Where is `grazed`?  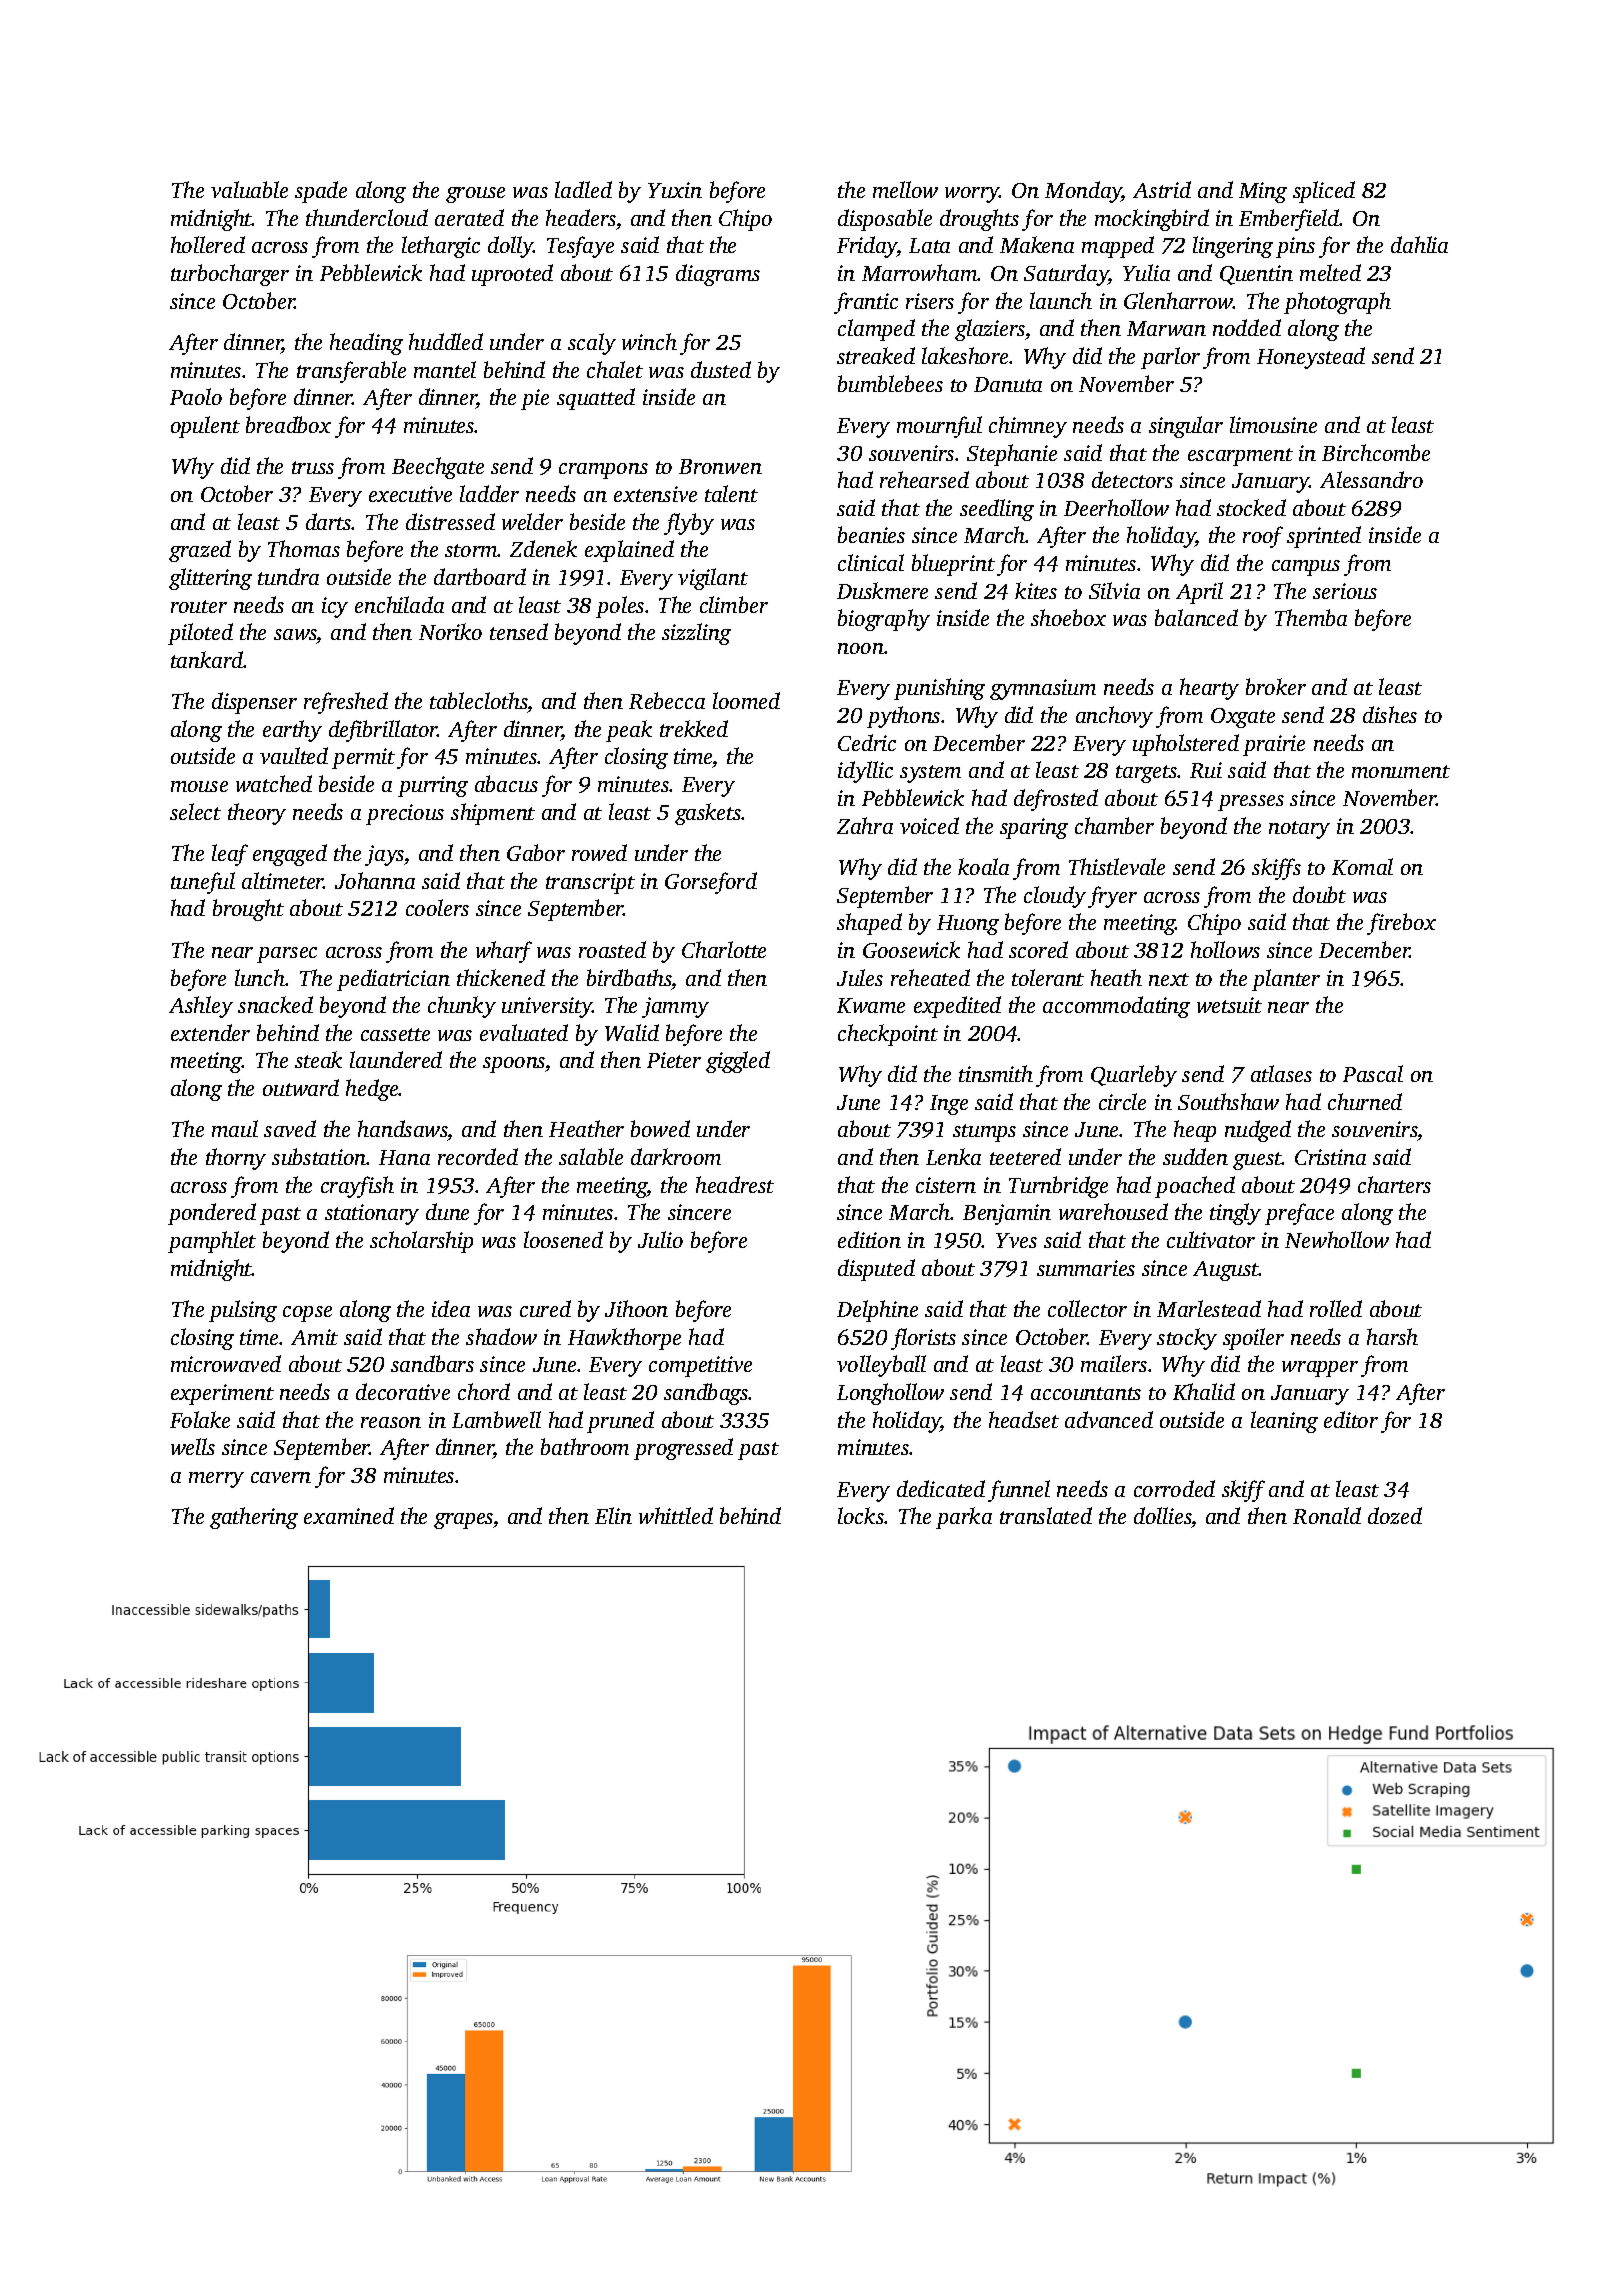
grazed is located at coordinates (200, 551).
